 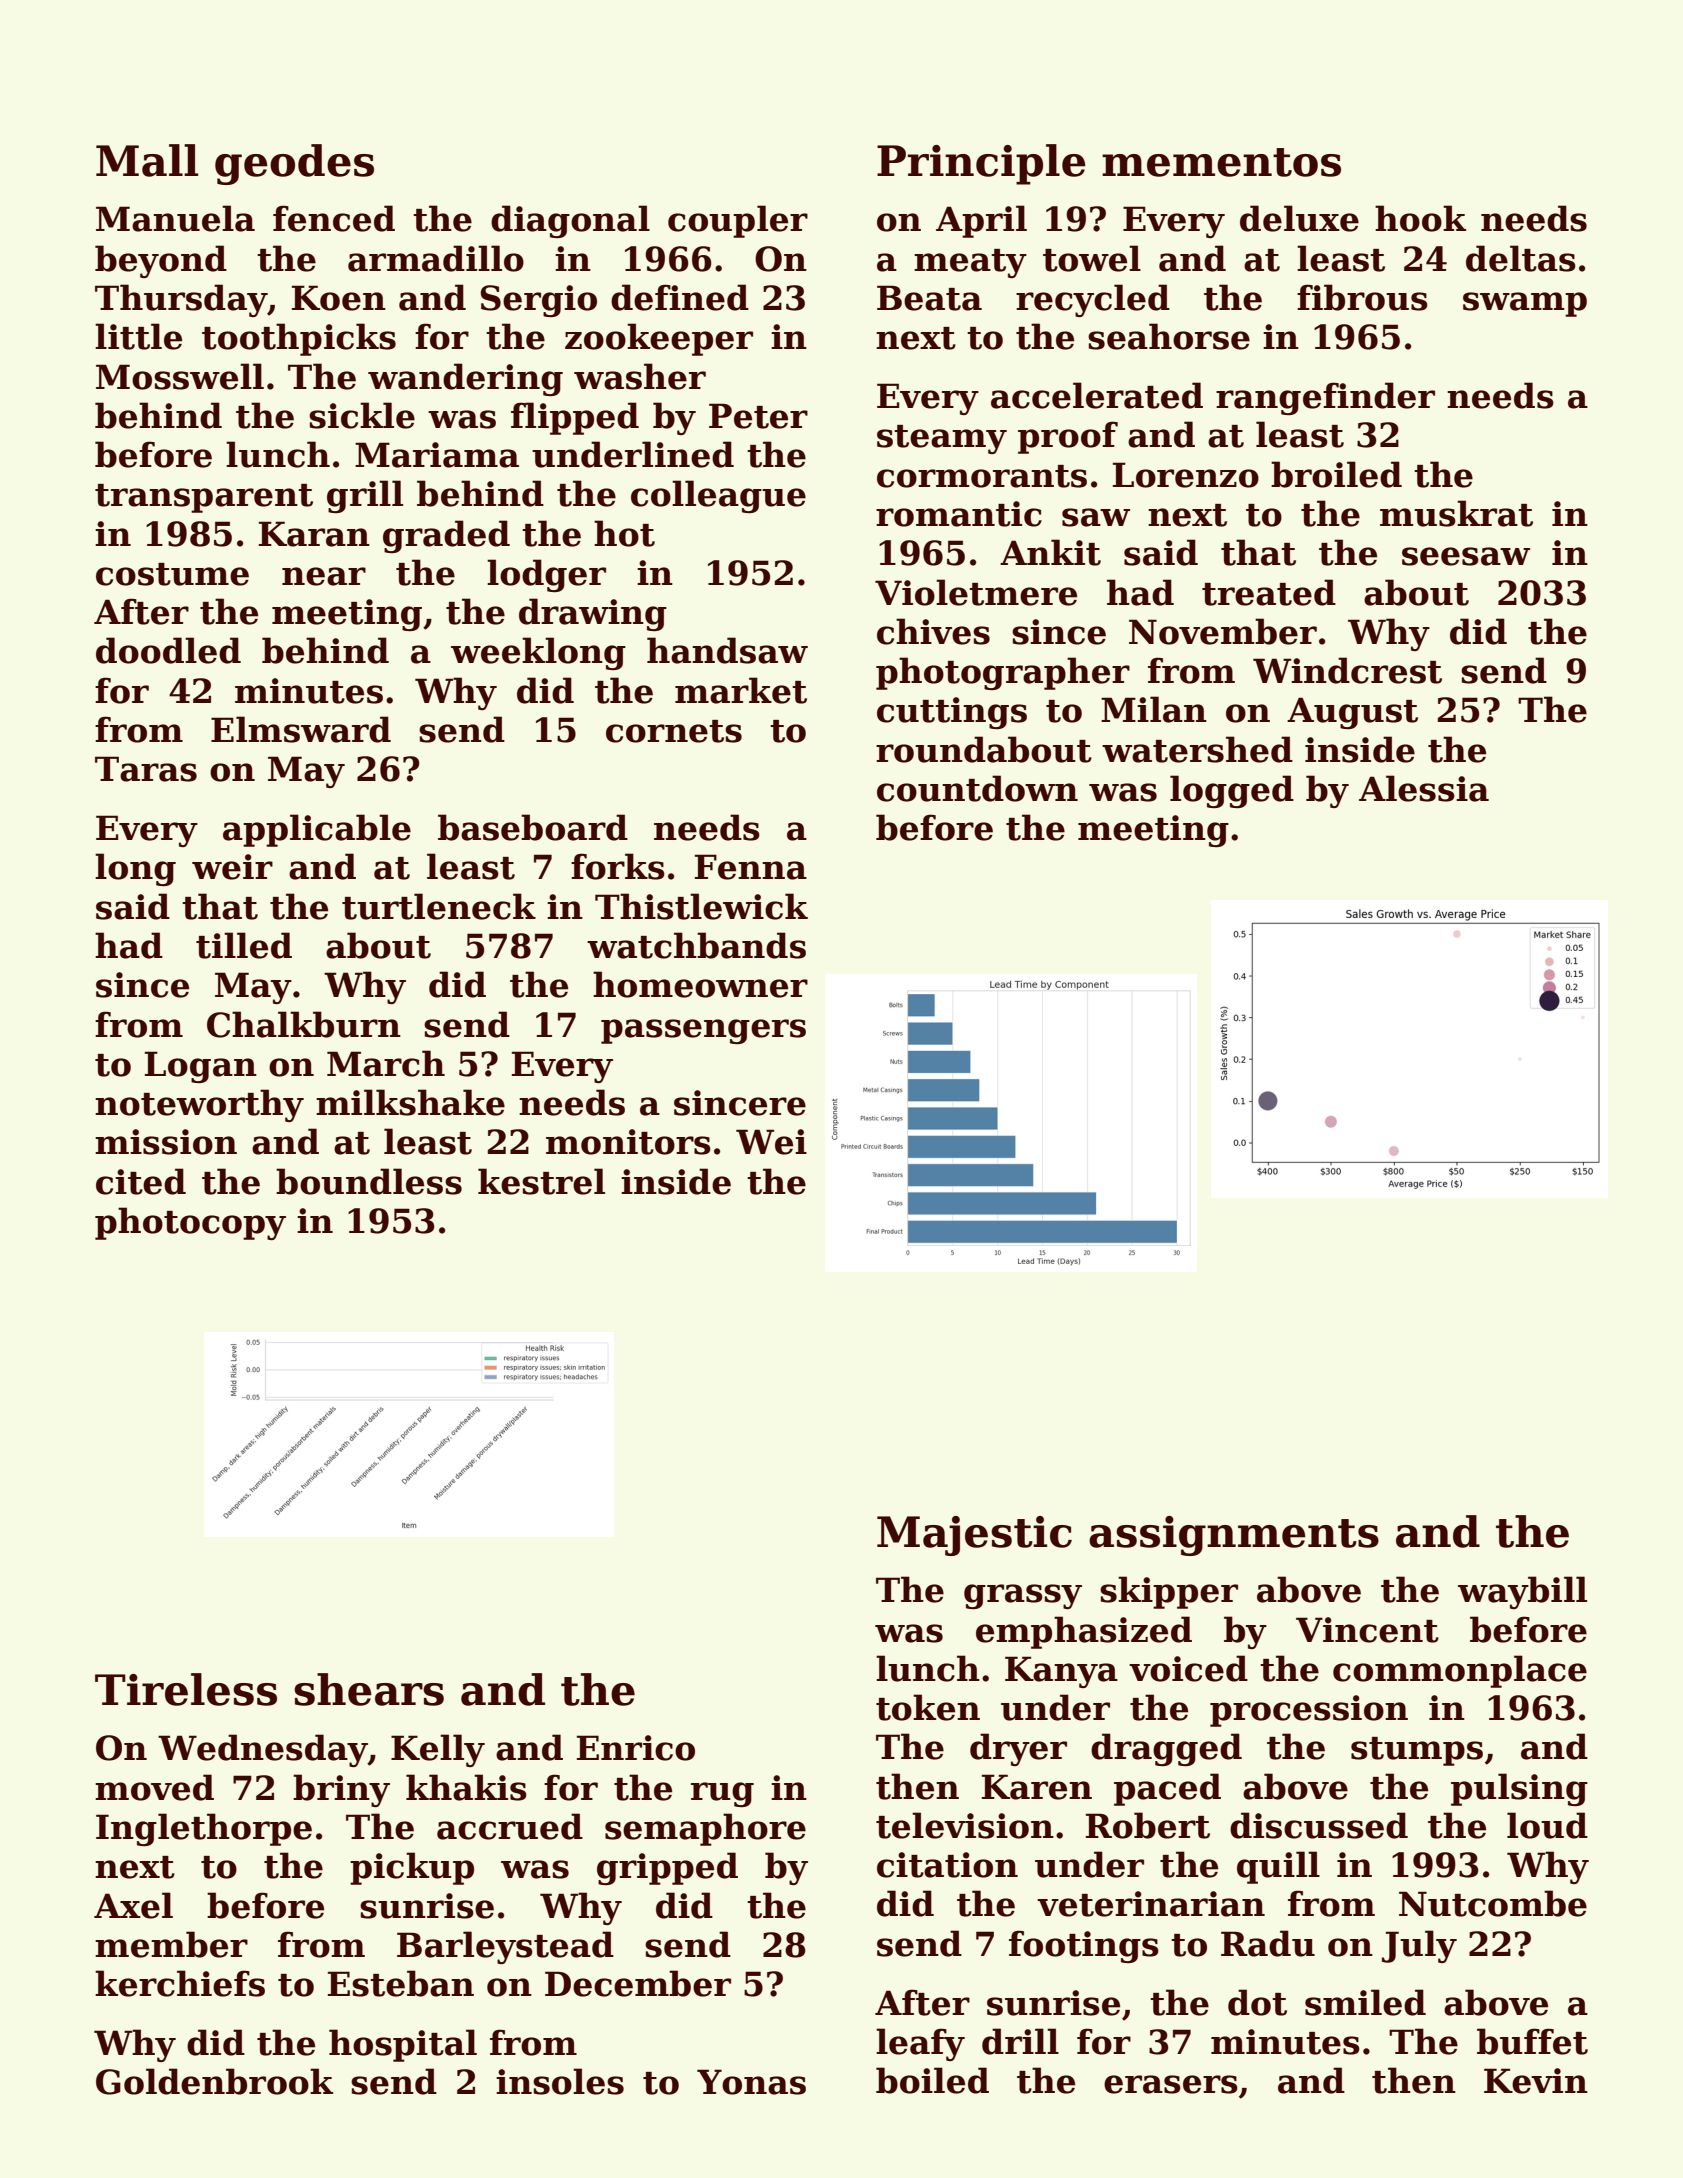 What do you see at coordinates (190, 1223) in the page?
I see `photocopy` at bounding box center [190, 1223].
